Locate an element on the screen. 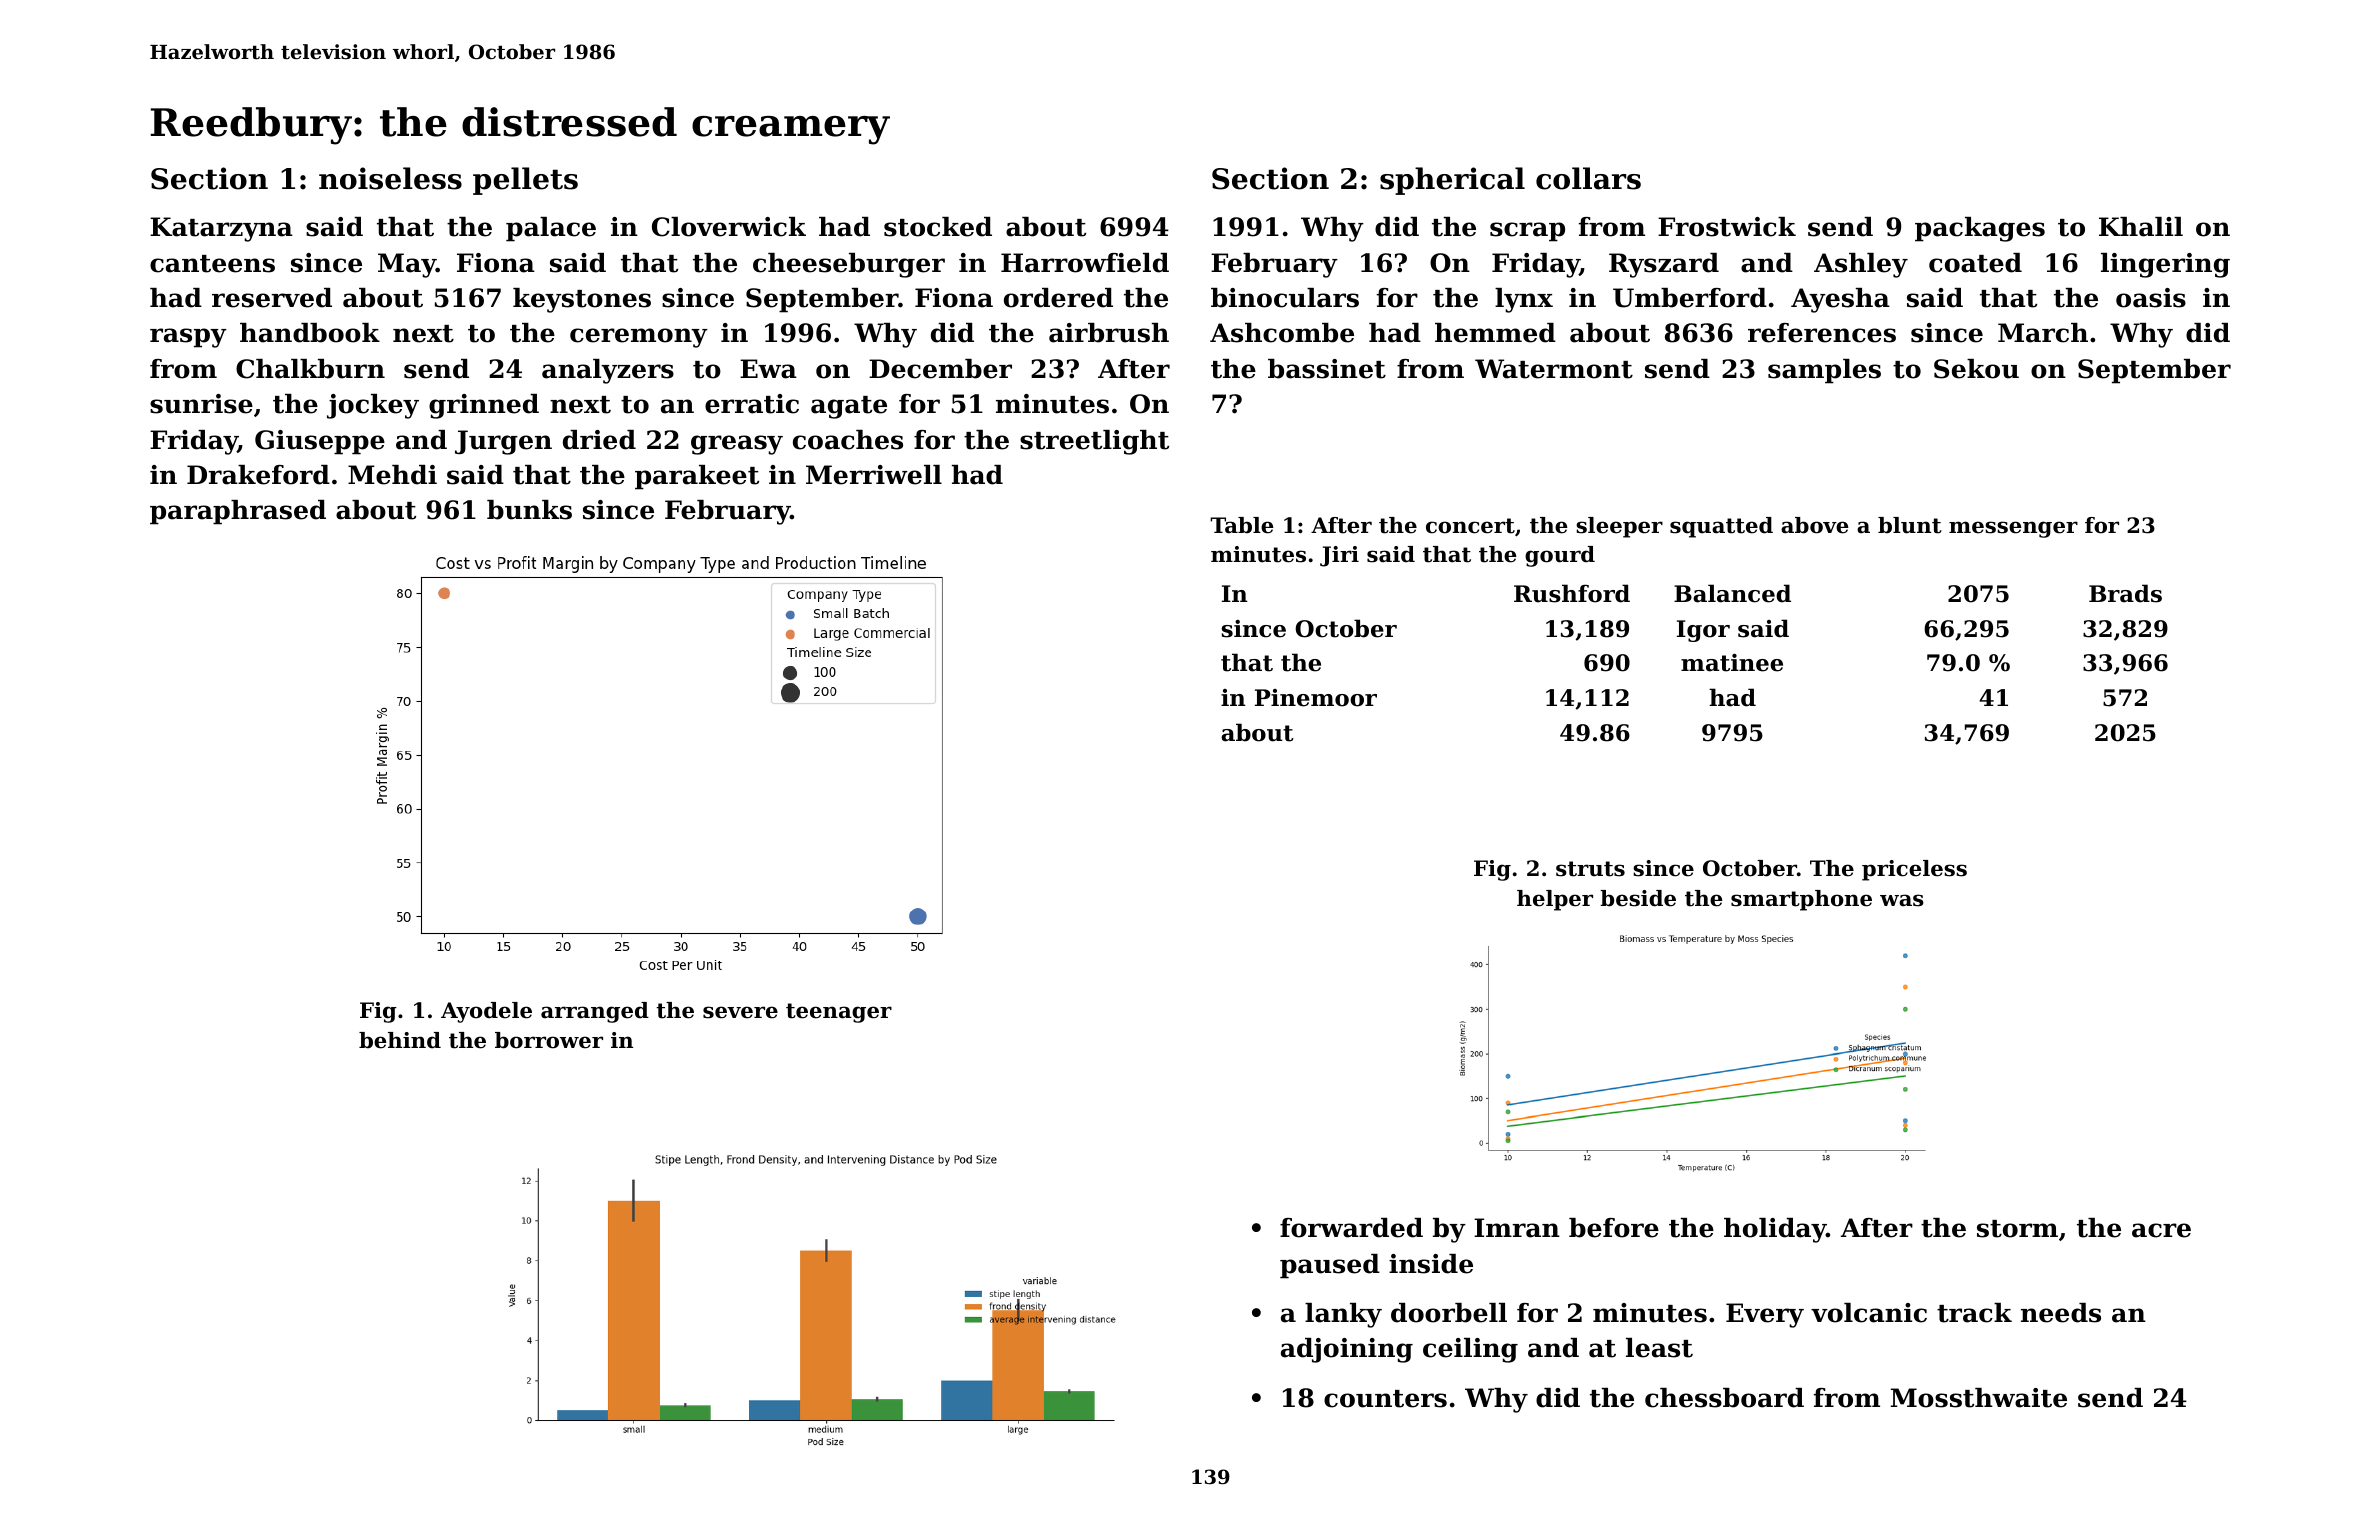 This screenshot has height=1540, width=2380. helper is located at coordinates (1555, 900).
